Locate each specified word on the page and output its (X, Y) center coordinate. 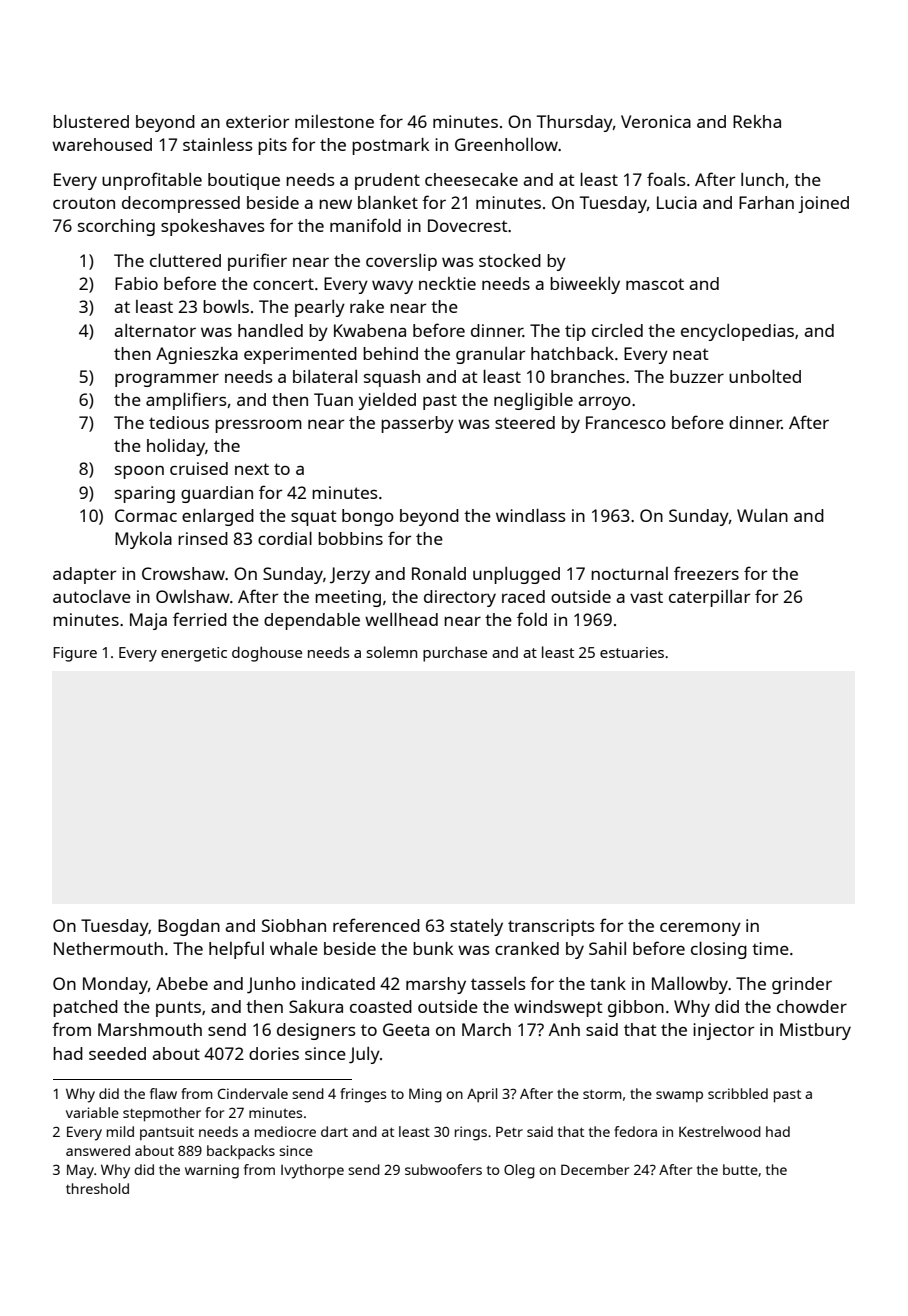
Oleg (519, 1171)
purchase (455, 654)
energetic (194, 654)
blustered (91, 121)
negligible (533, 401)
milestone (334, 121)
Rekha (757, 121)
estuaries (632, 652)
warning (212, 1171)
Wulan (762, 515)
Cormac (146, 515)
